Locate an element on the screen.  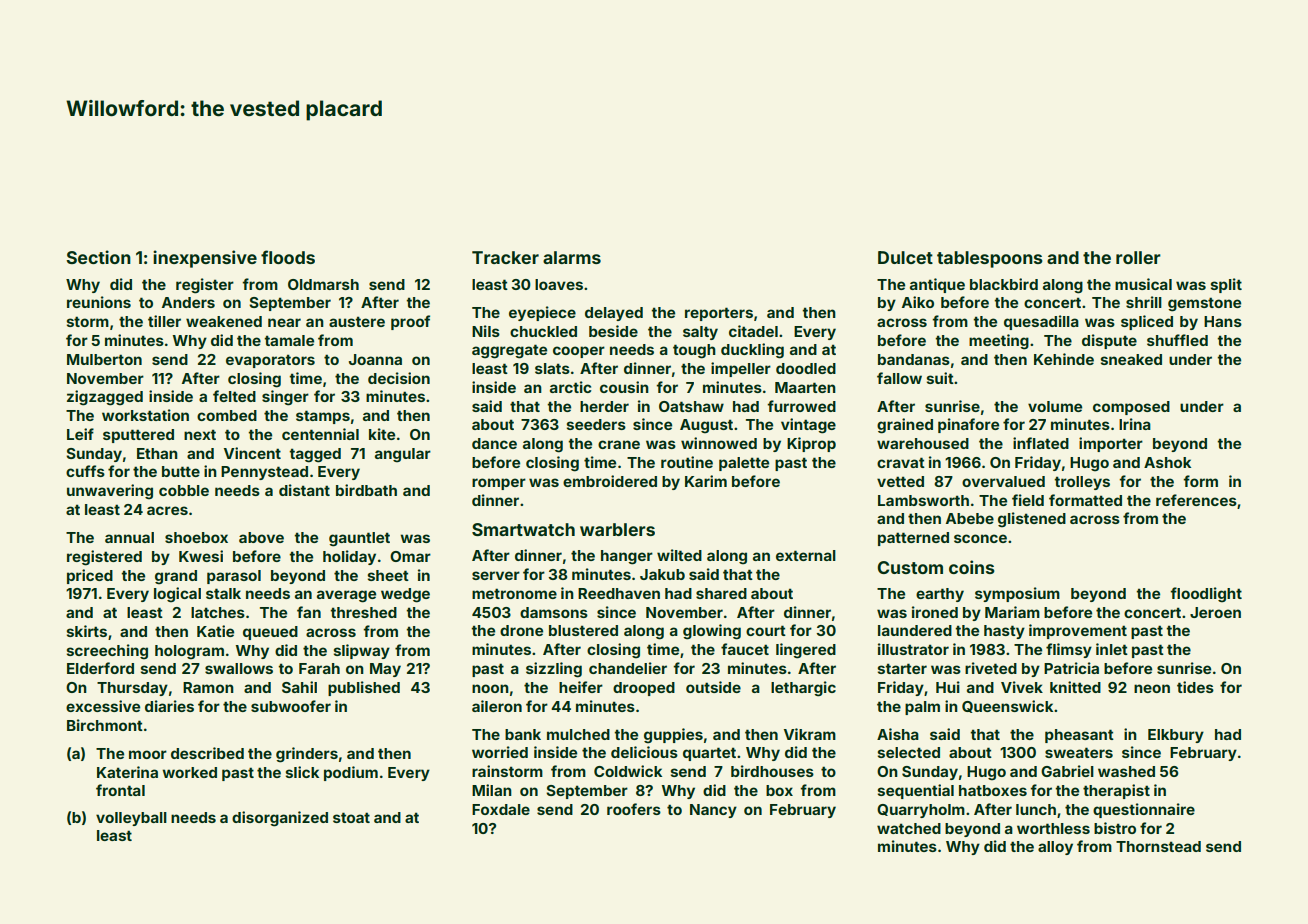
floods is located at coordinates (288, 257).
